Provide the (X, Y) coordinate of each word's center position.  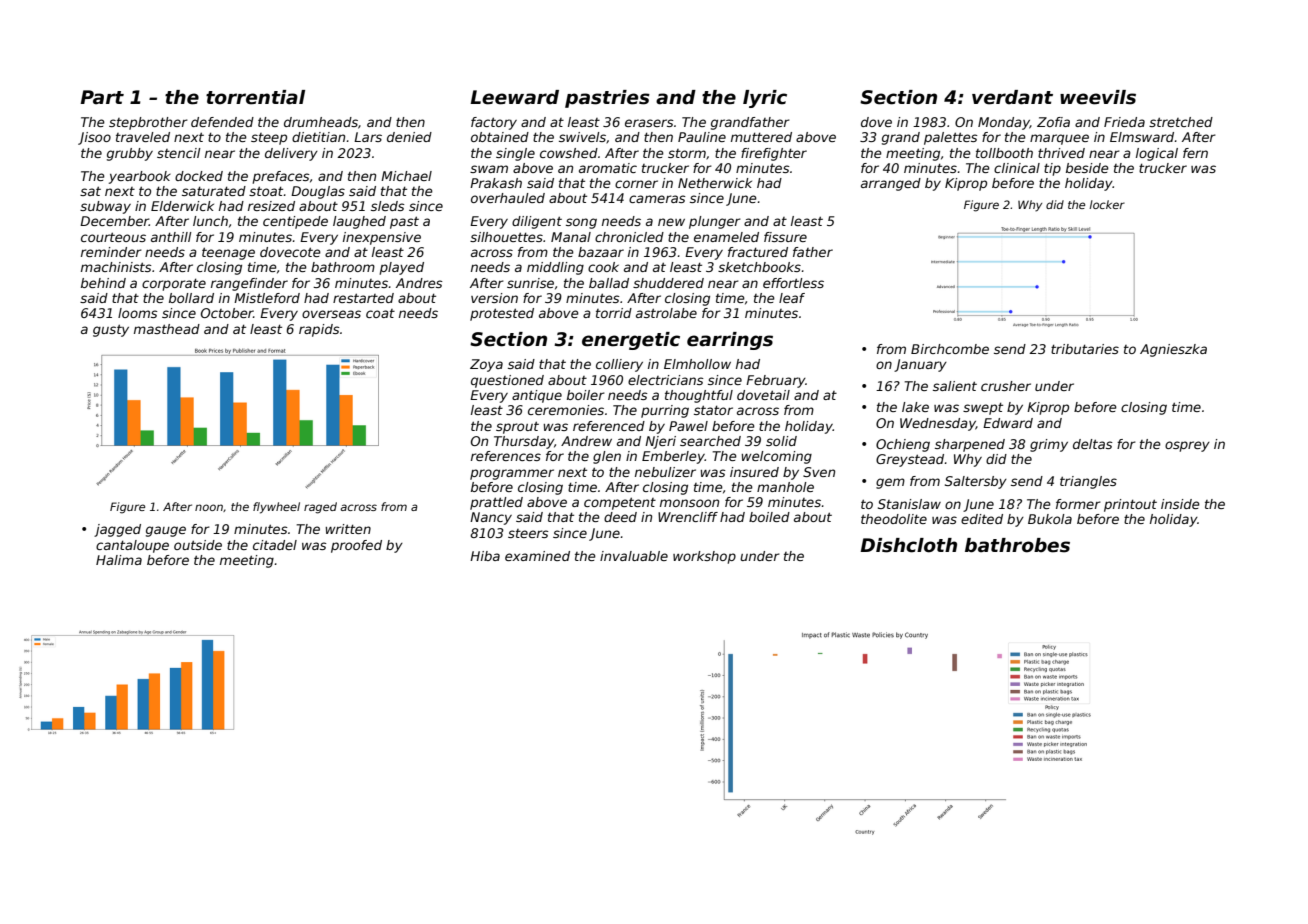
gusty (111, 330)
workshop (704, 557)
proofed (356, 546)
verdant (1012, 97)
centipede (295, 222)
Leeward (514, 97)
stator (713, 410)
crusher (1006, 386)
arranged (891, 184)
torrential (255, 97)
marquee (1059, 139)
